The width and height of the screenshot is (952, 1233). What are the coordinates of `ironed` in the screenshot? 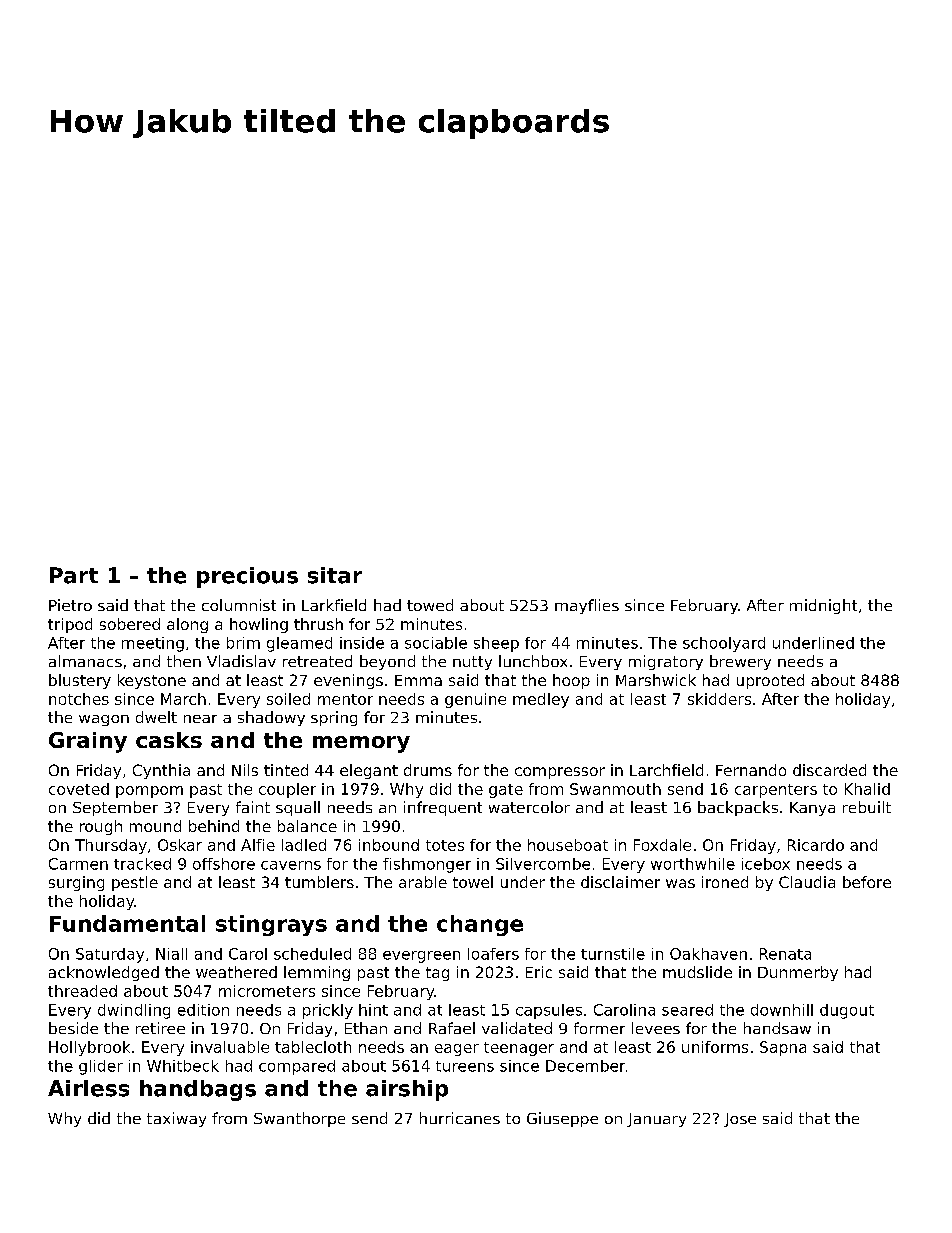 It's located at (725, 882).
